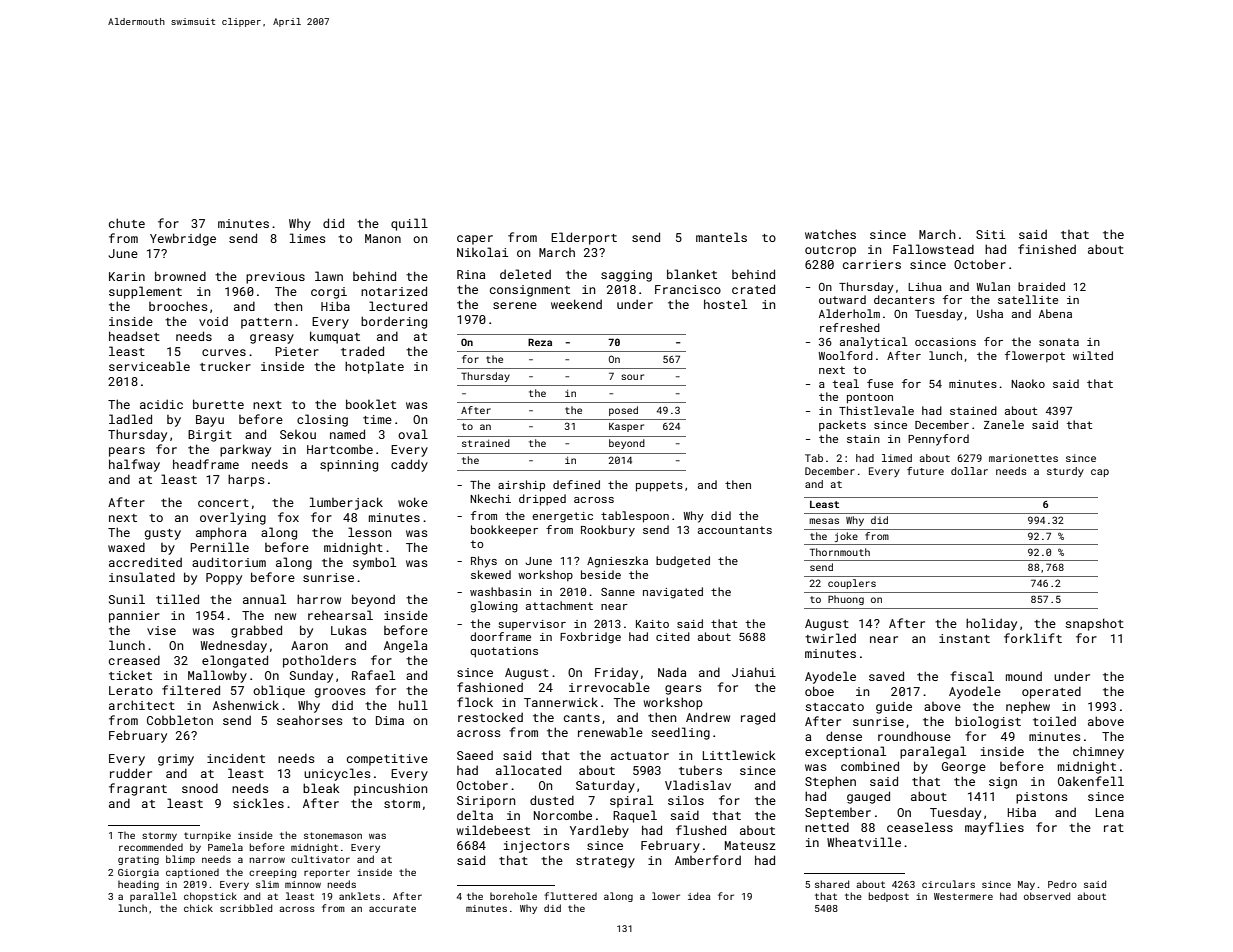  What do you see at coordinates (990, 234) in the screenshot?
I see `Siti` at bounding box center [990, 234].
